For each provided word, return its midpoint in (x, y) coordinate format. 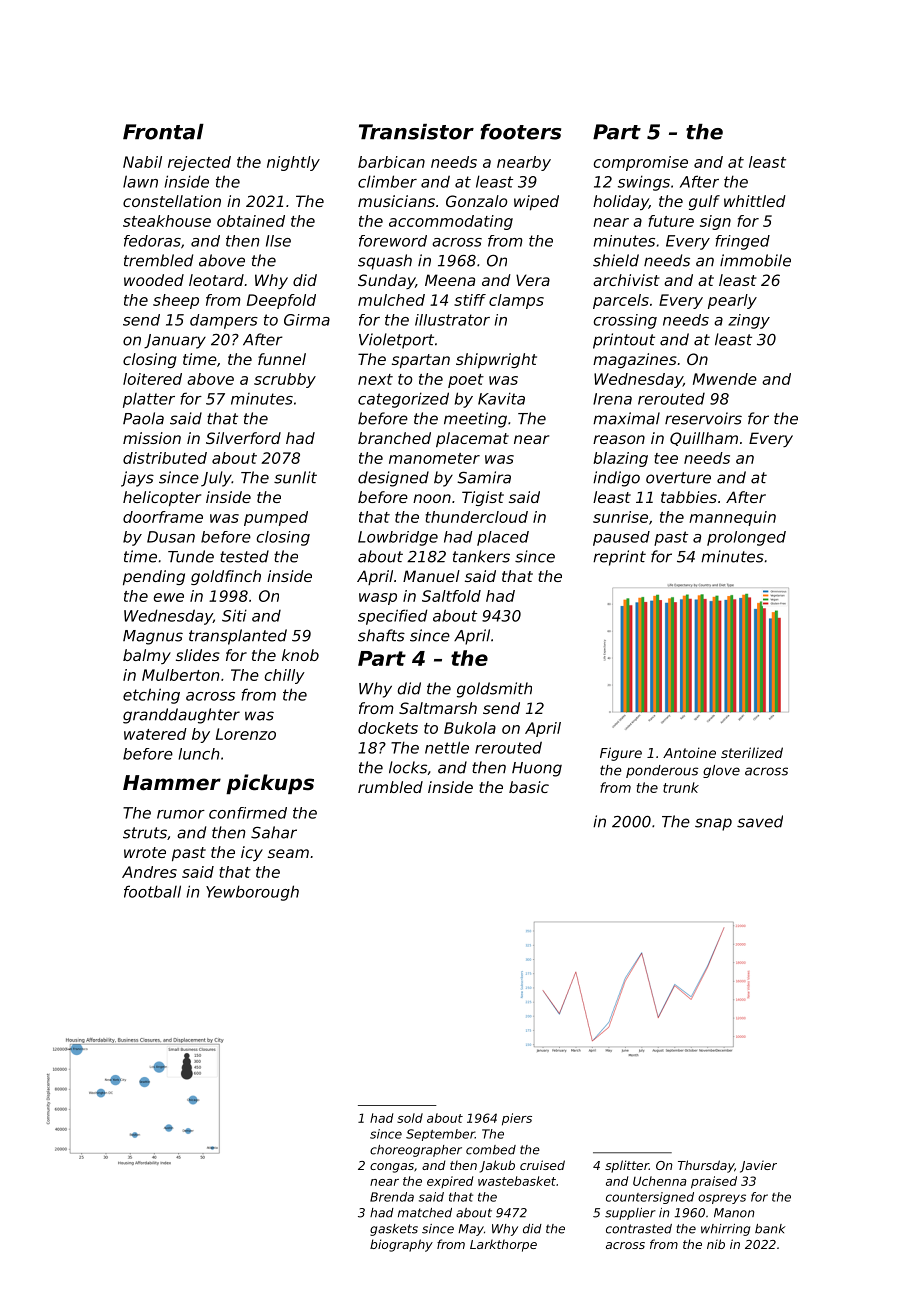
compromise (640, 163)
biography (401, 1245)
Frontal (163, 132)
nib (716, 1244)
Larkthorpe (503, 1245)
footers (520, 132)
